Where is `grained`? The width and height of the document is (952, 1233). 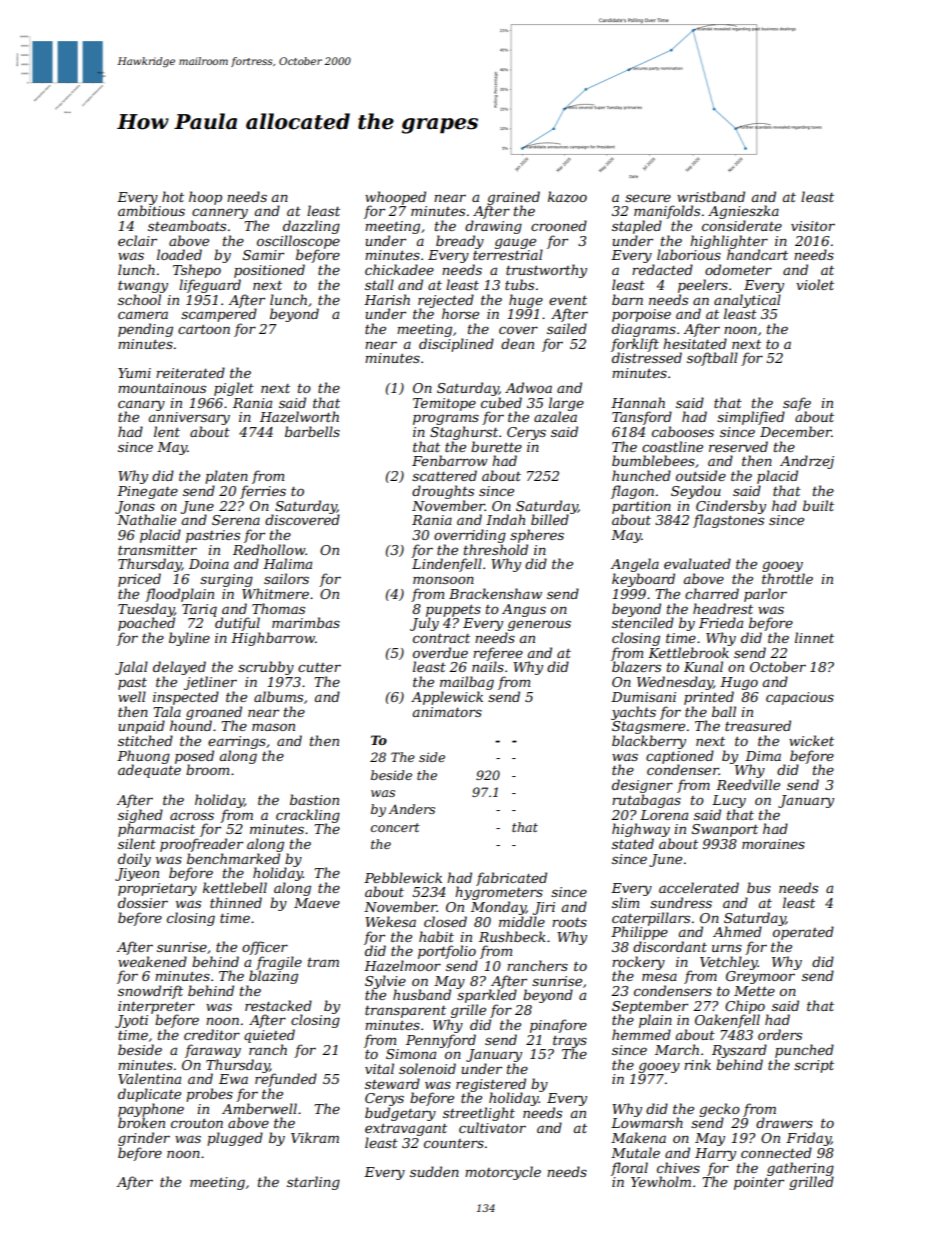
grained is located at coordinates (513, 198).
